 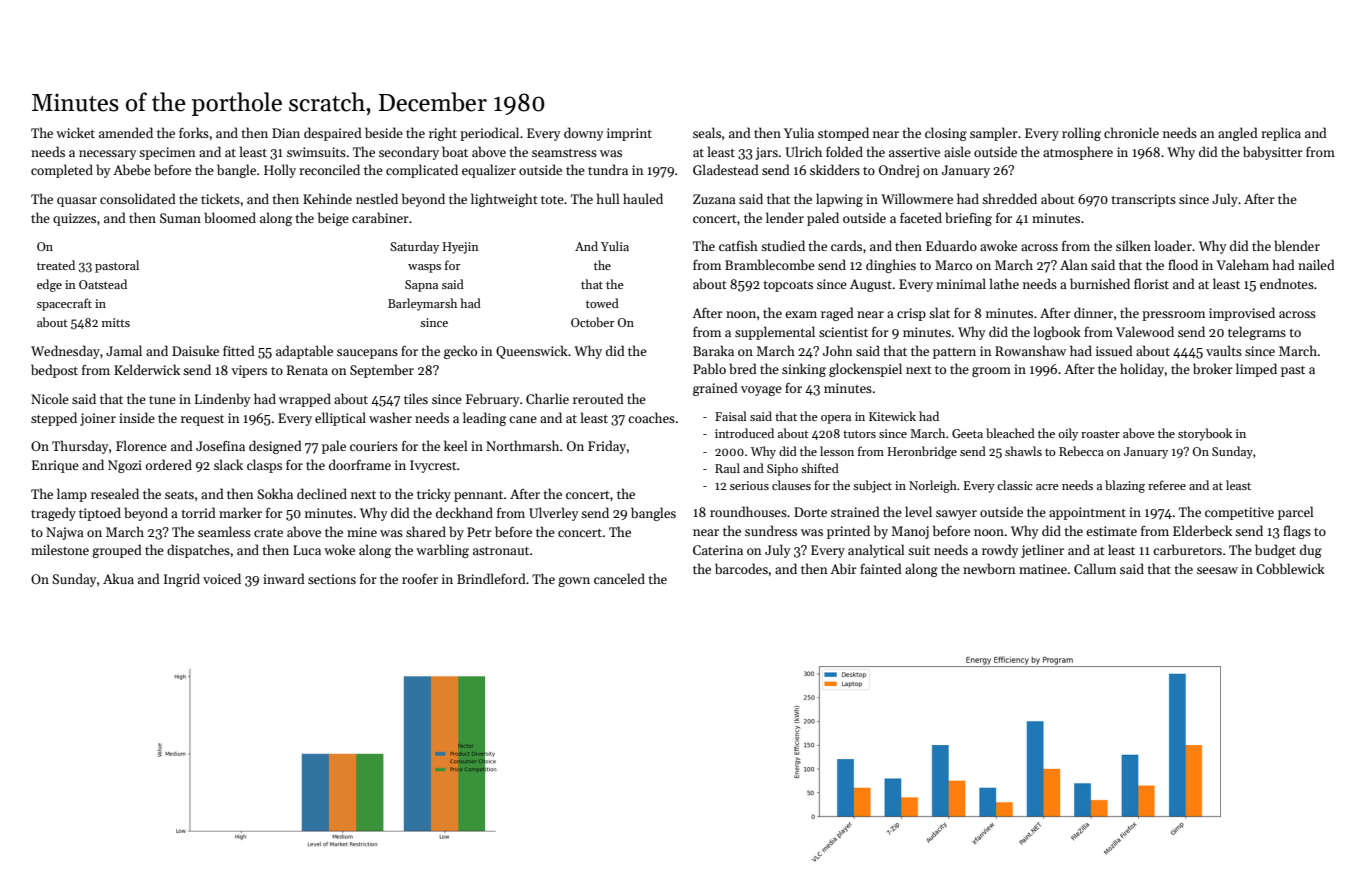 What do you see at coordinates (843, 134) in the page?
I see `stomped` at bounding box center [843, 134].
